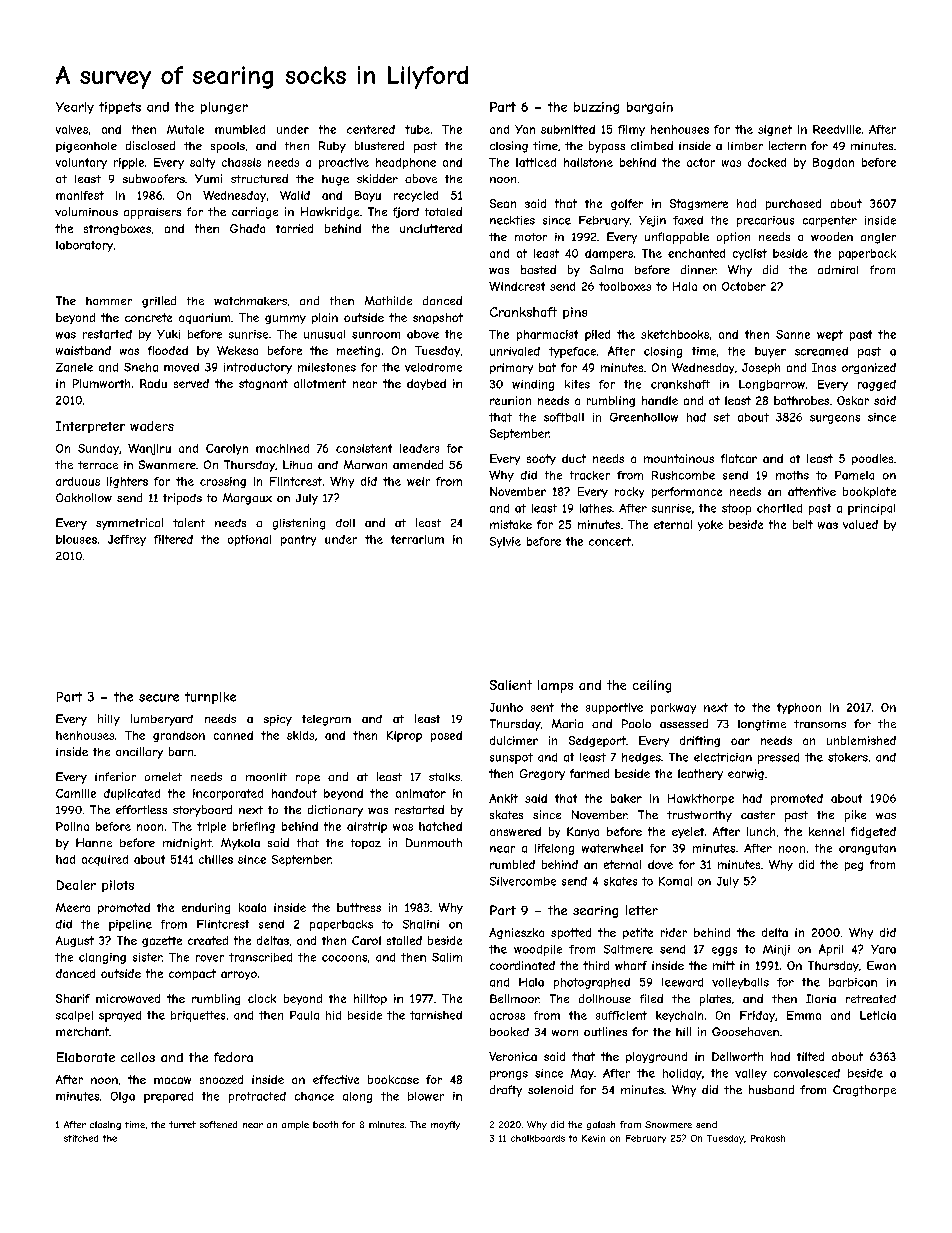  What do you see at coordinates (505, 542) in the page?
I see `Sylvie` at bounding box center [505, 542].
